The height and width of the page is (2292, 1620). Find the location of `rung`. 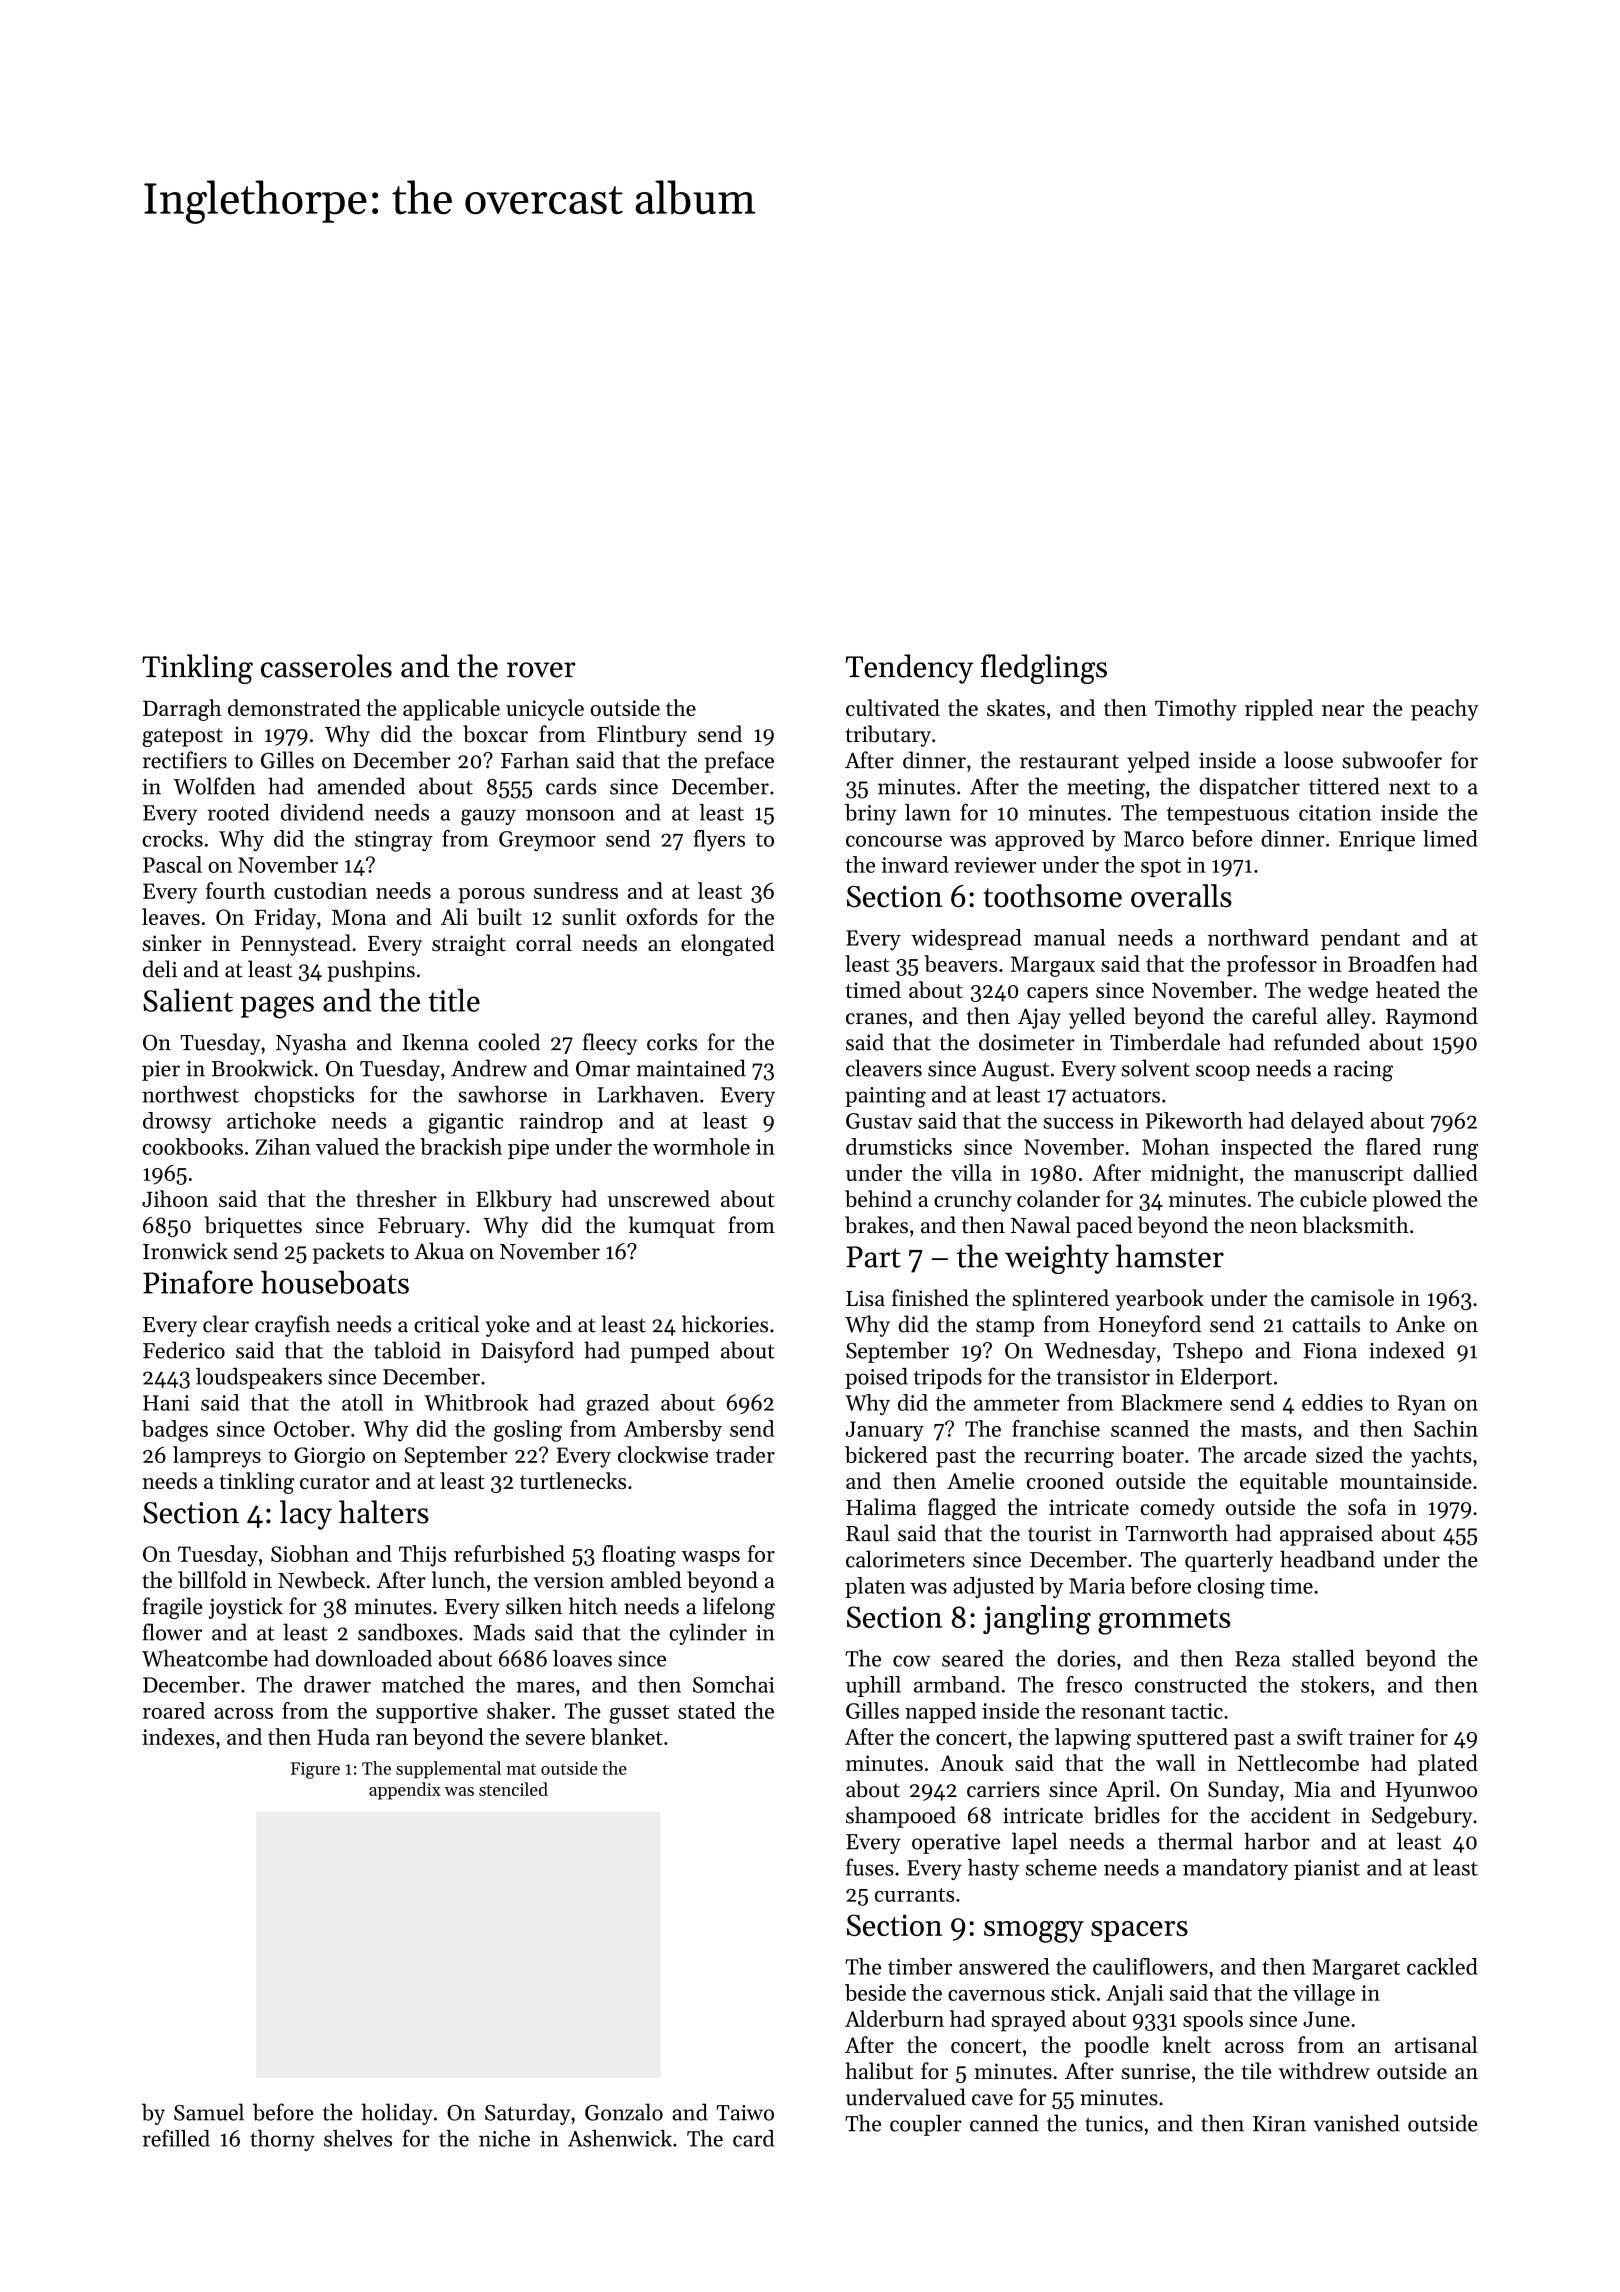

rung is located at coordinates (1455, 1152).
